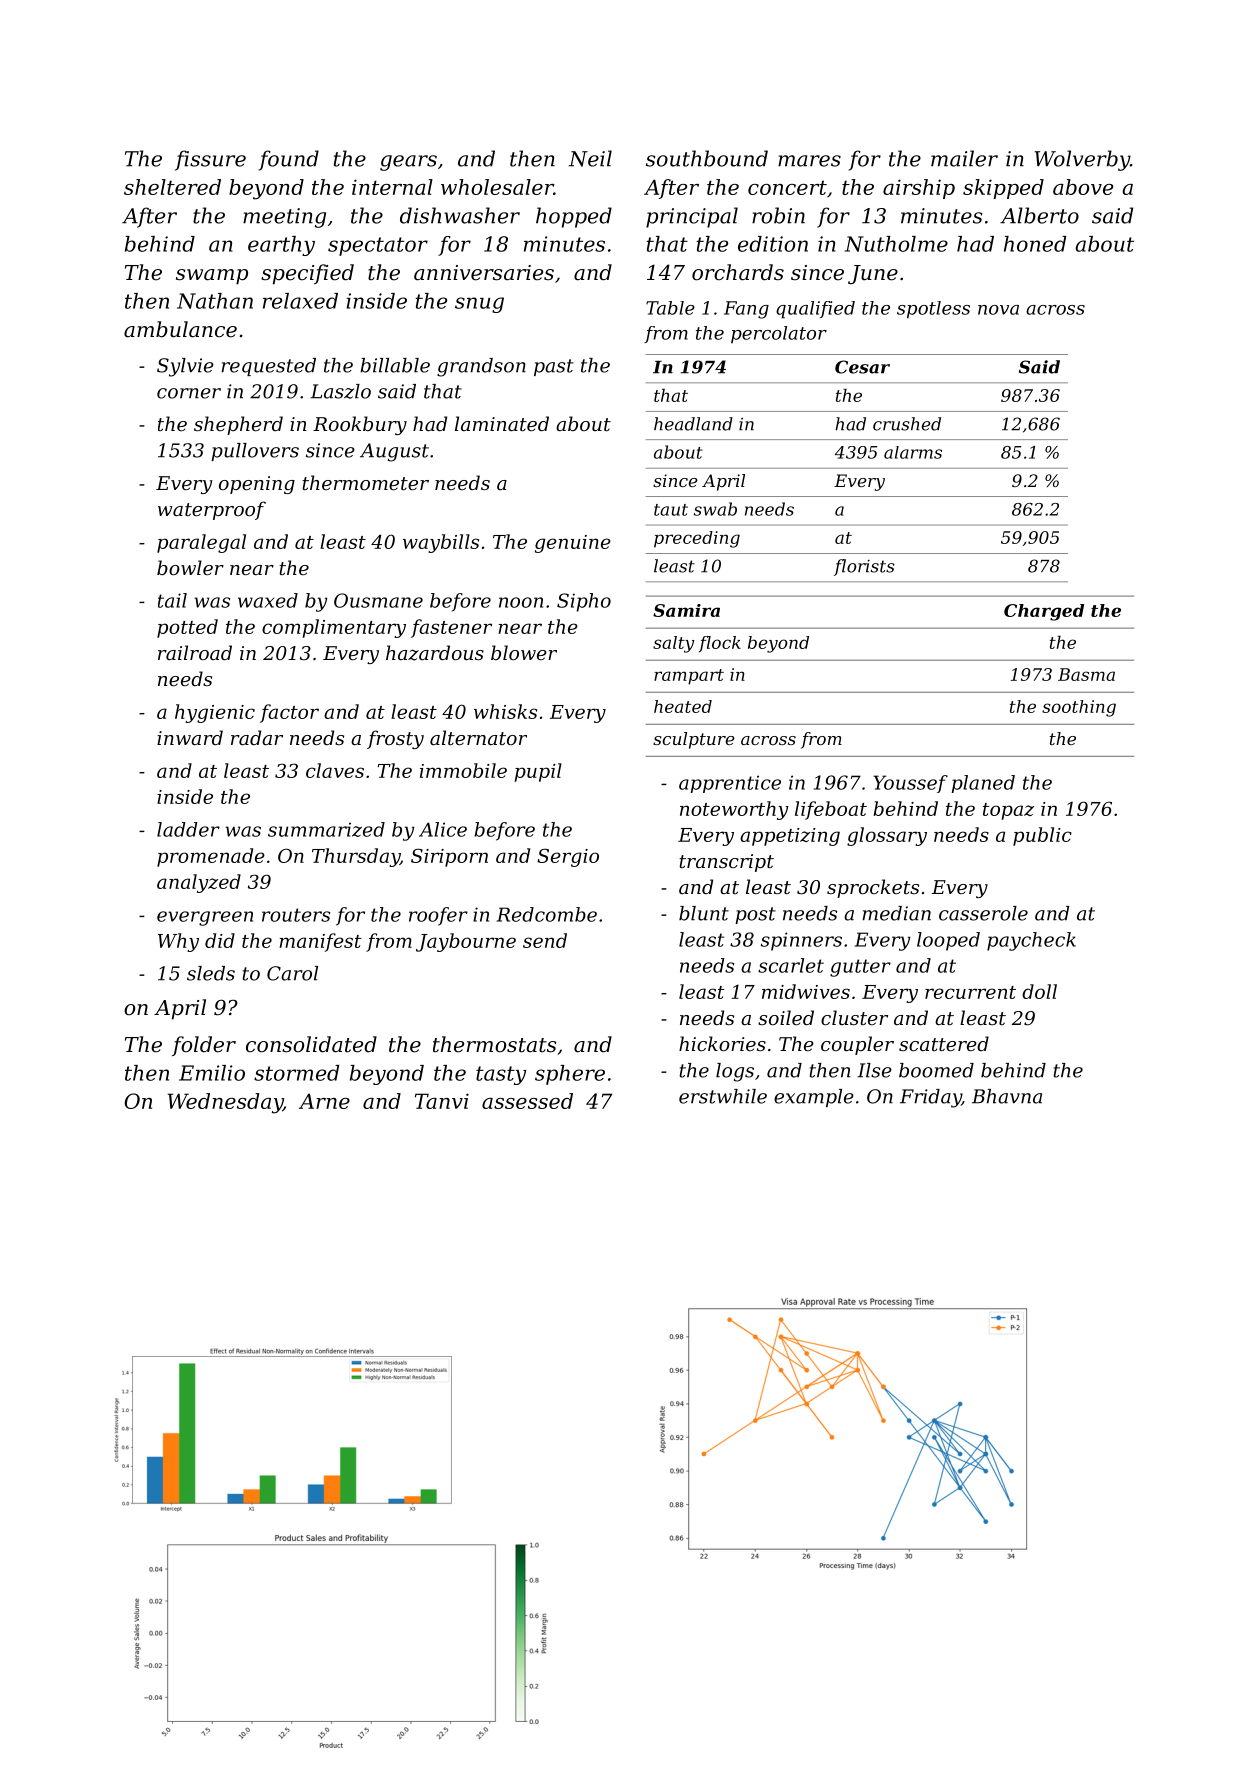  What do you see at coordinates (983, 913) in the document?
I see `casserole` at bounding box center [983, 913].
